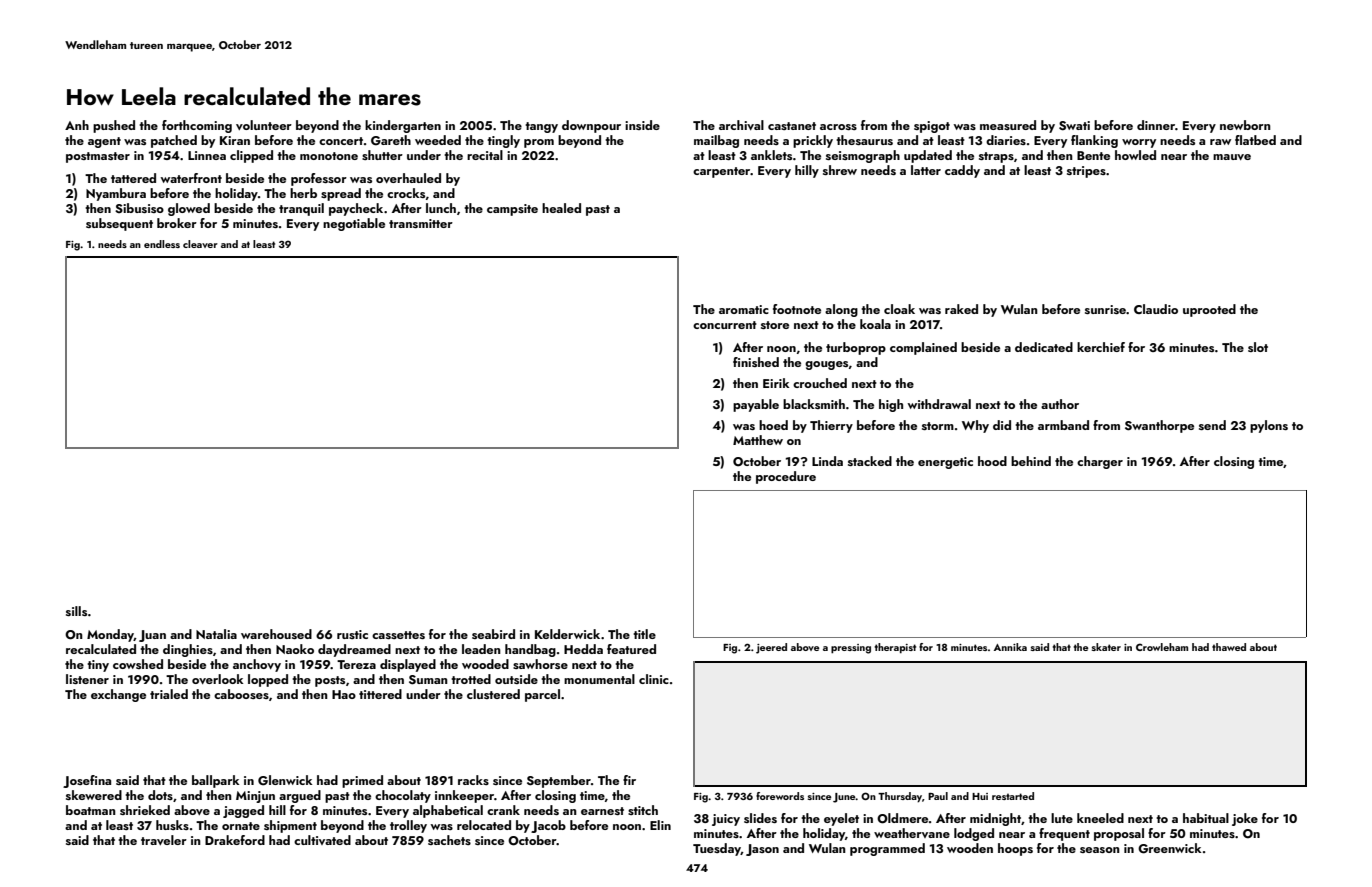 Image resolution: width=1372 pixels, height=887 pixels. I want to click on carpenter, so click(722, 172).
